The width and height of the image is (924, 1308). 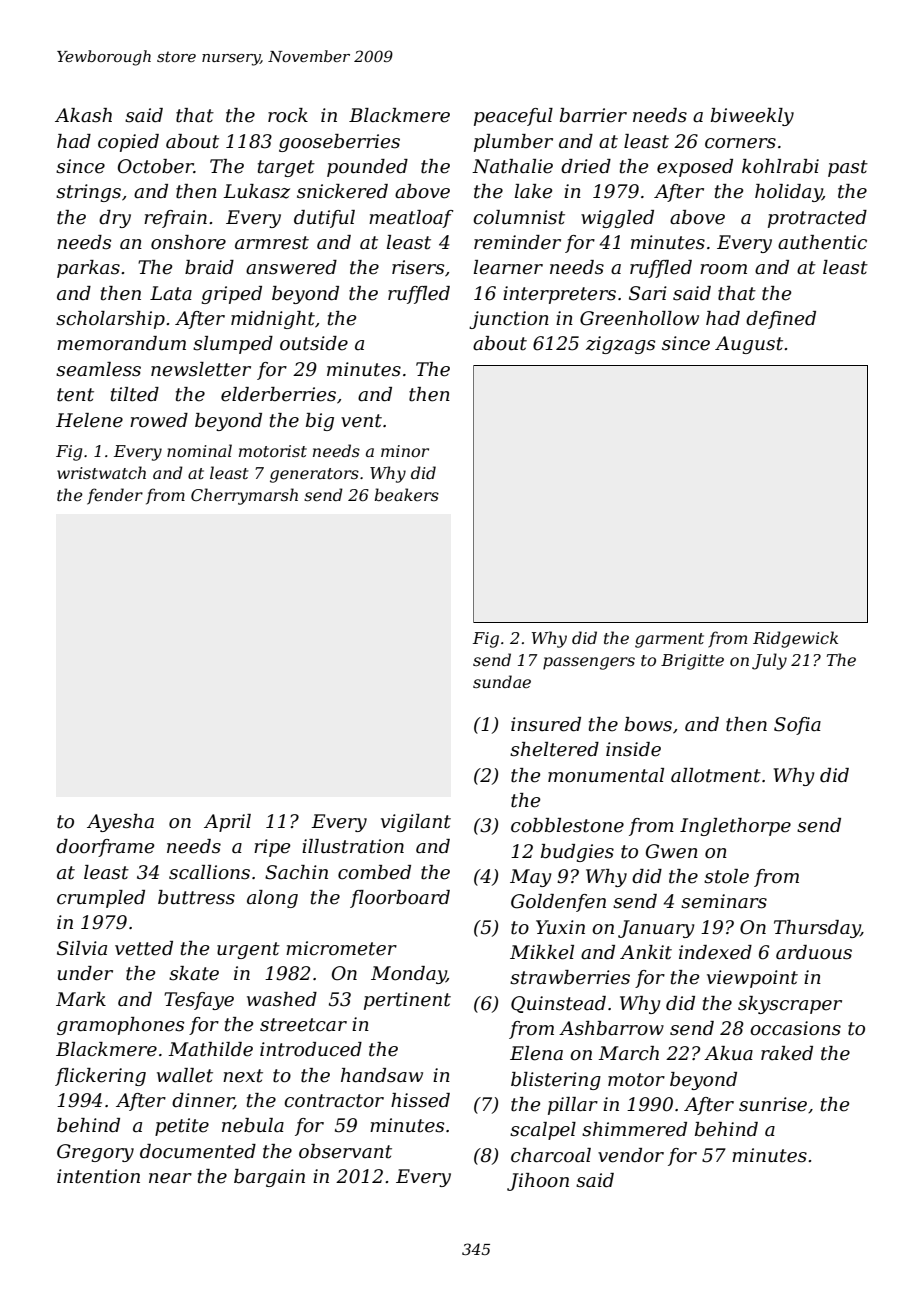 What do you see at coordinates (407, 1001) in the image?
I see `pertinent` at bounding box center [407, 1001].
